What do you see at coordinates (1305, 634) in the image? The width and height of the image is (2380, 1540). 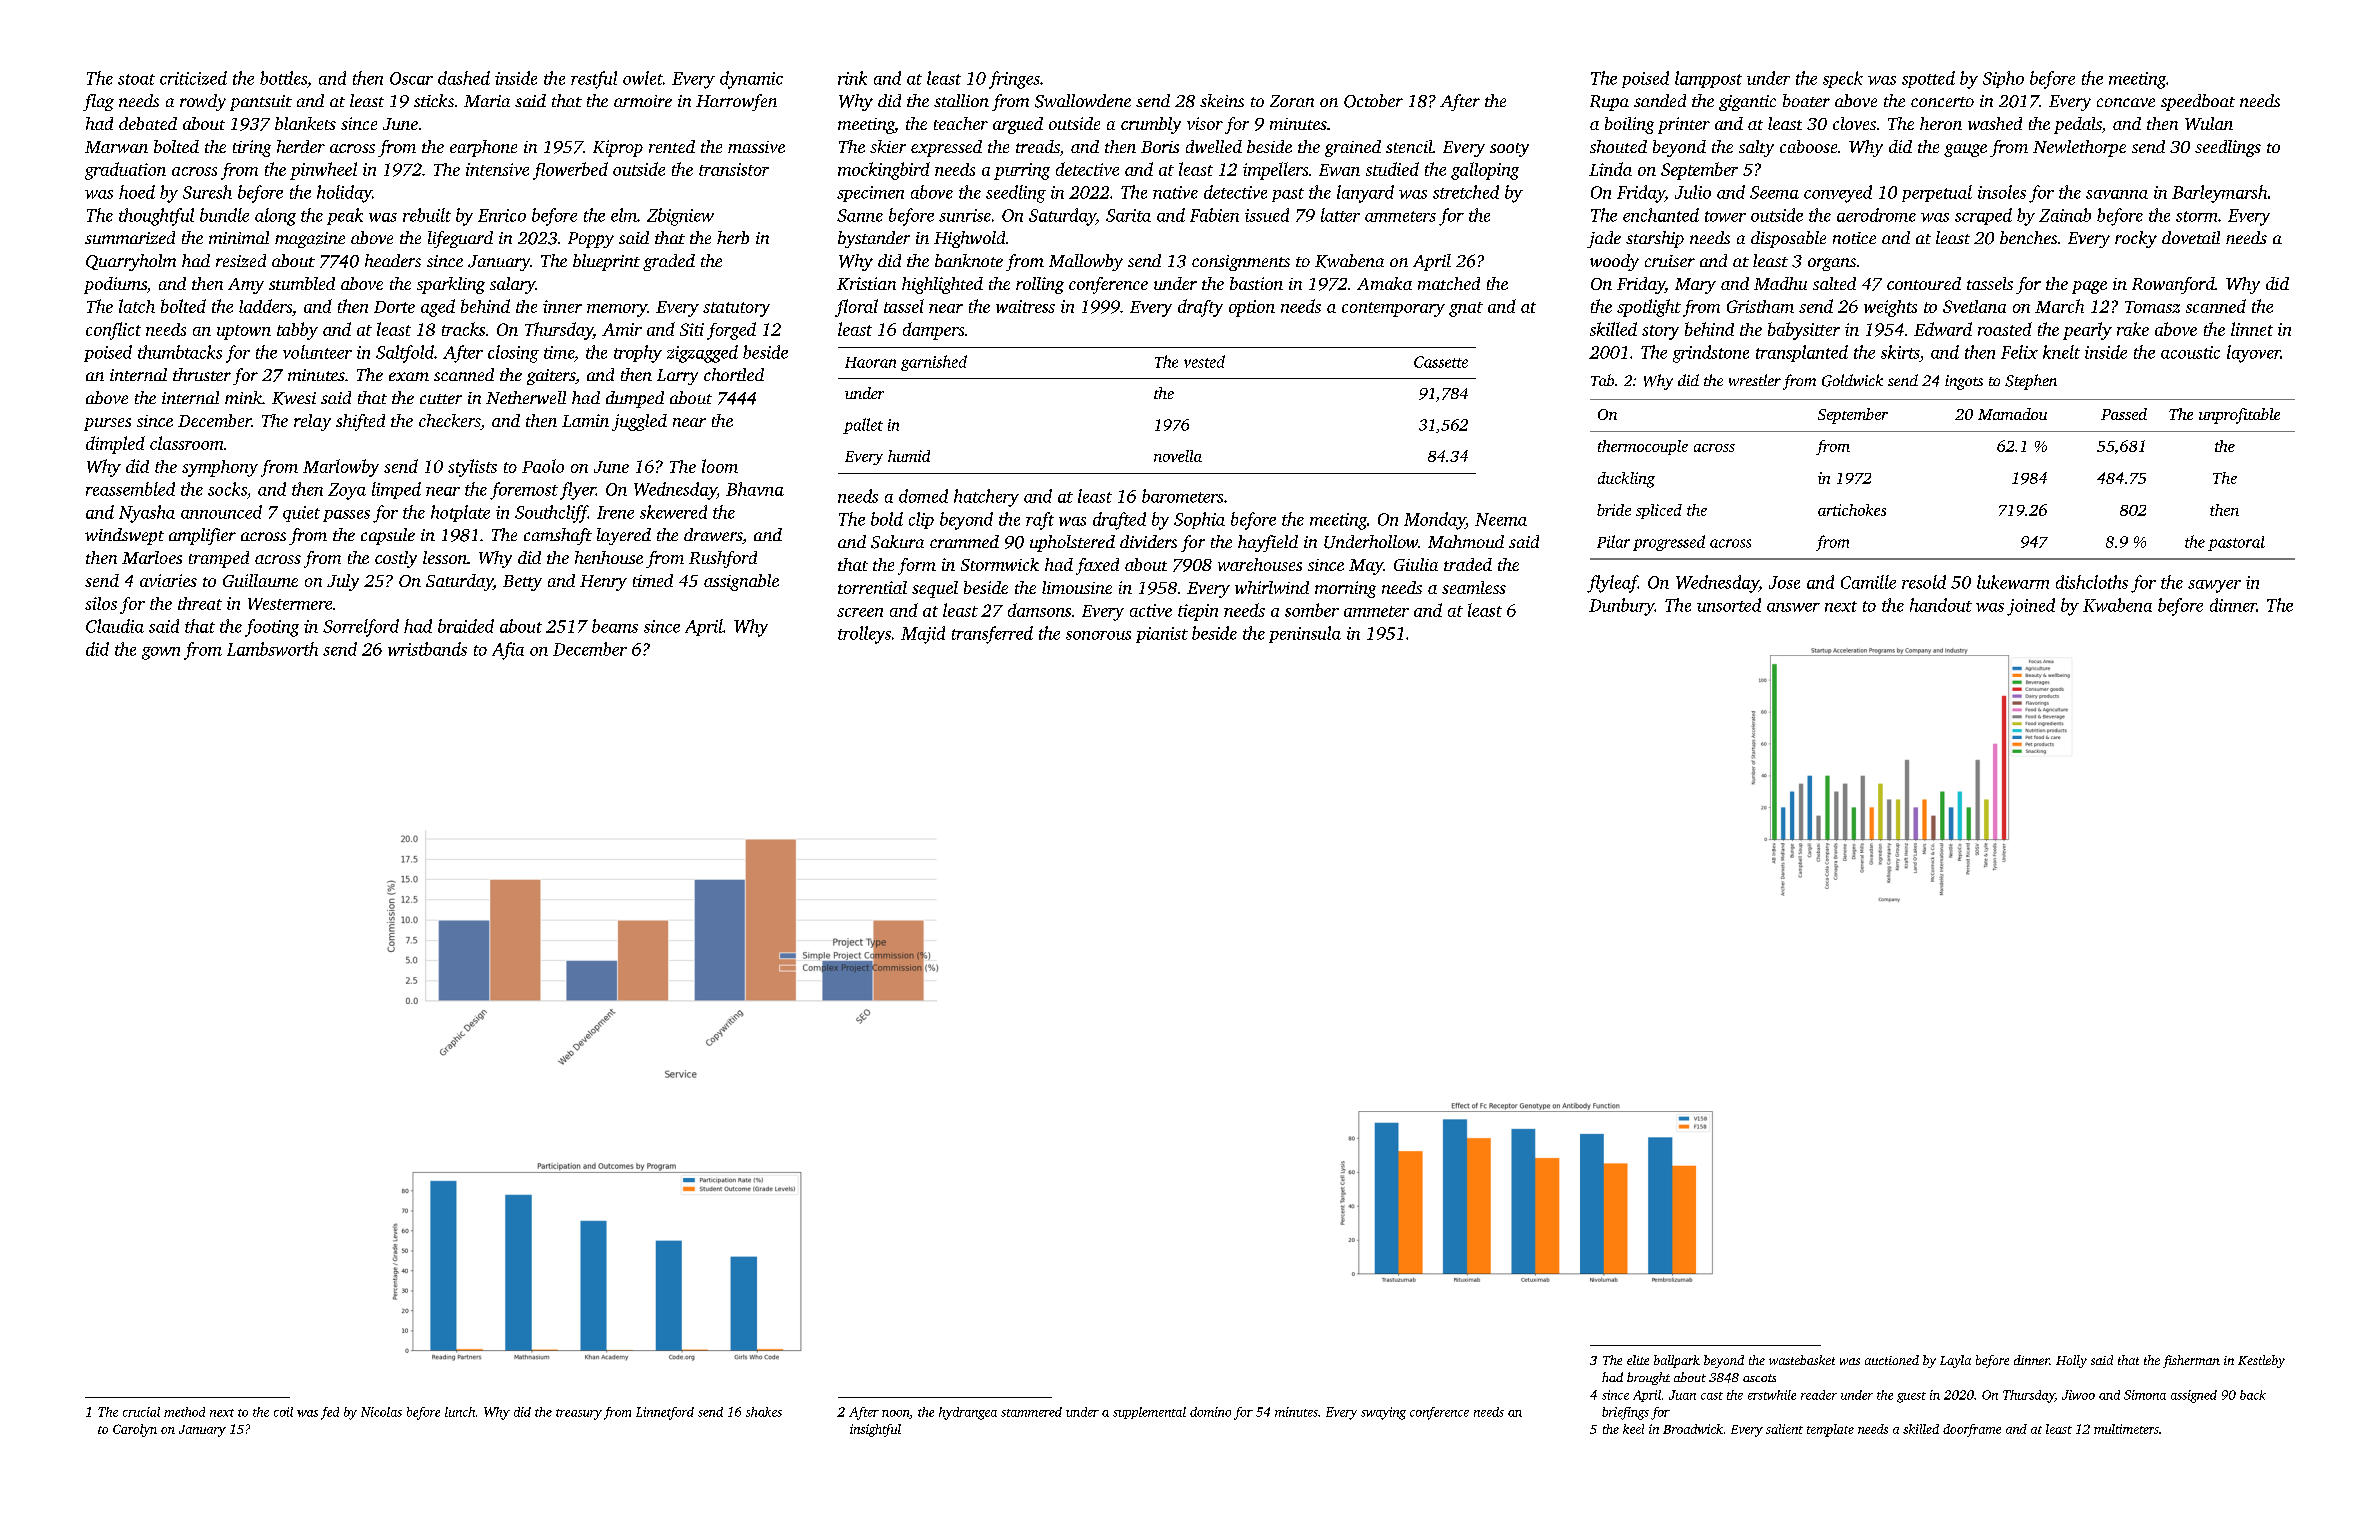 I see `peninsula` at bounding box center [1305, 634].
